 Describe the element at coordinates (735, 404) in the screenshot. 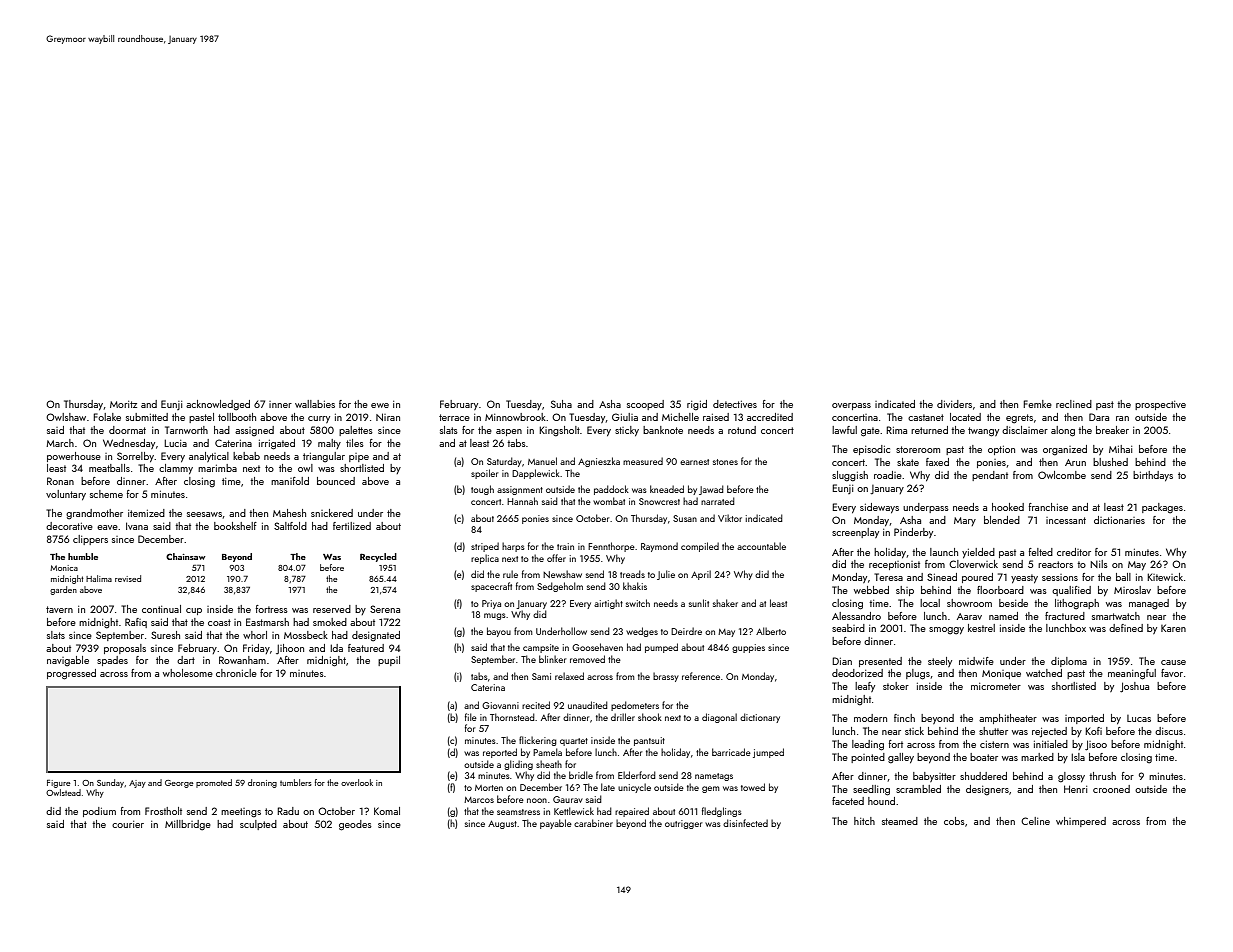

I see `detectives` at that location.
